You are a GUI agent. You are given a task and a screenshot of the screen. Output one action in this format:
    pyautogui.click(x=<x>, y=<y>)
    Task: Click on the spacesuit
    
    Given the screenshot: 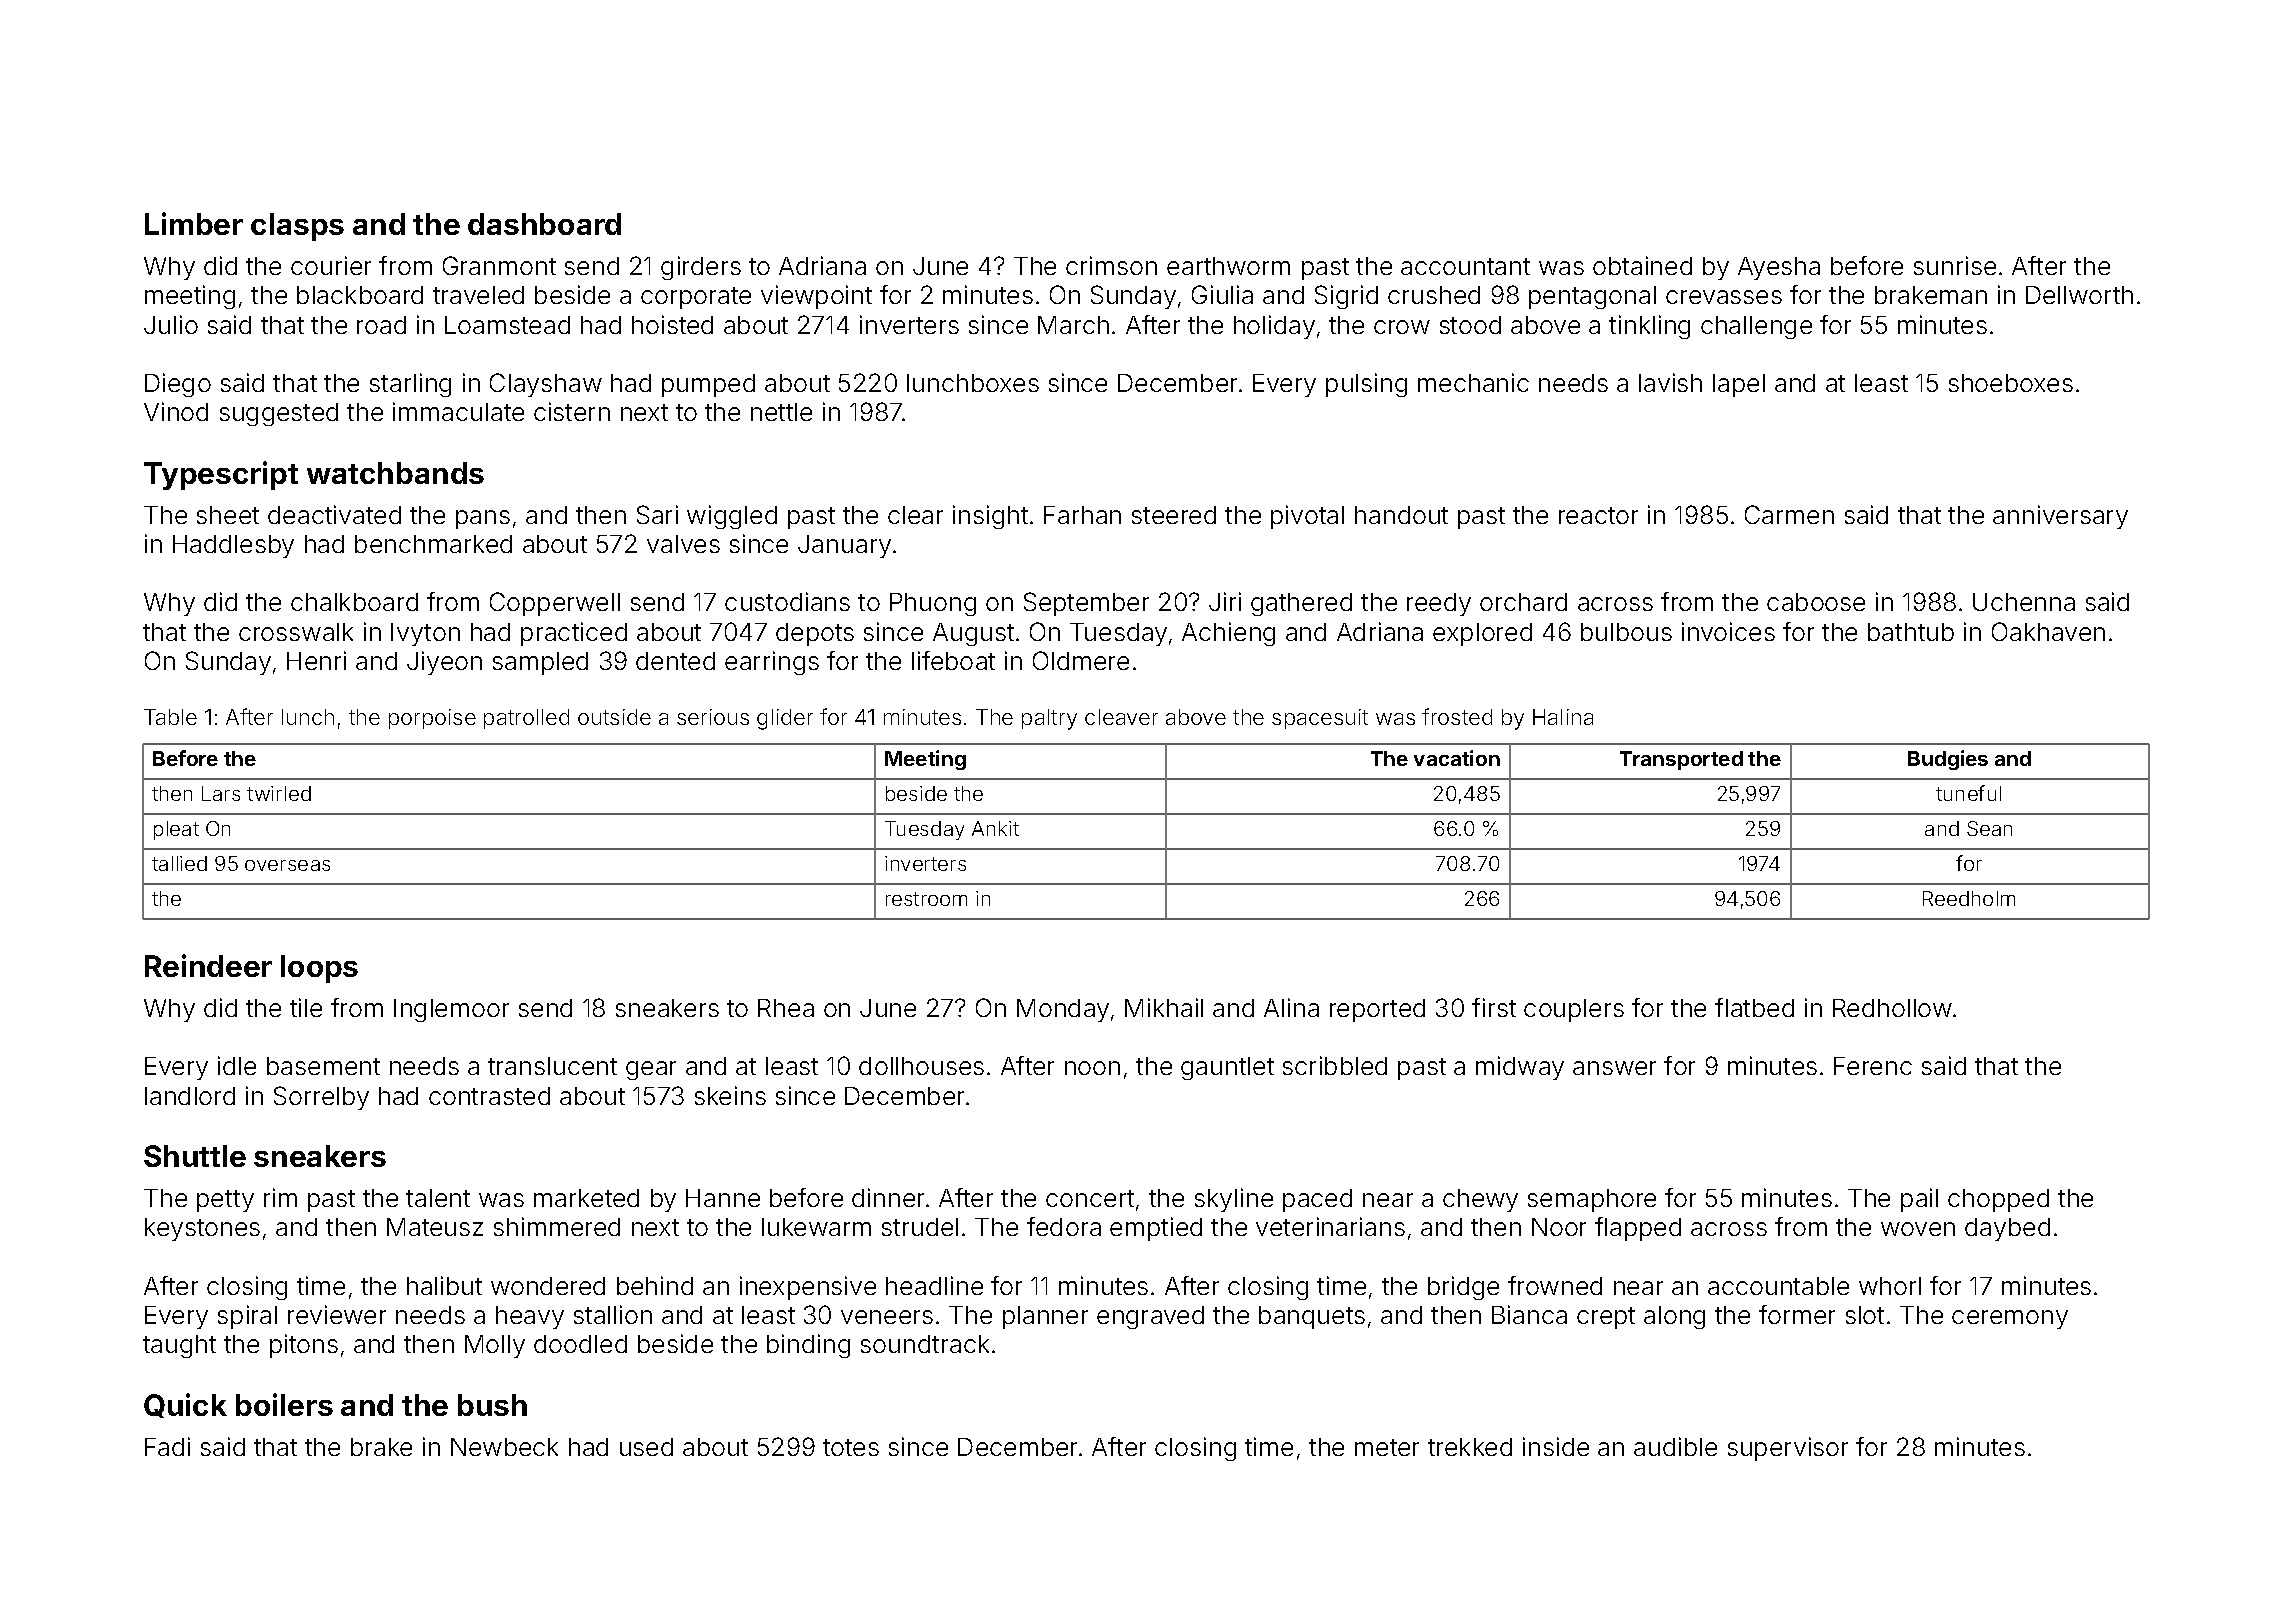 What is the action you would take?
    pyautogui.click(x=1320, y=719)
